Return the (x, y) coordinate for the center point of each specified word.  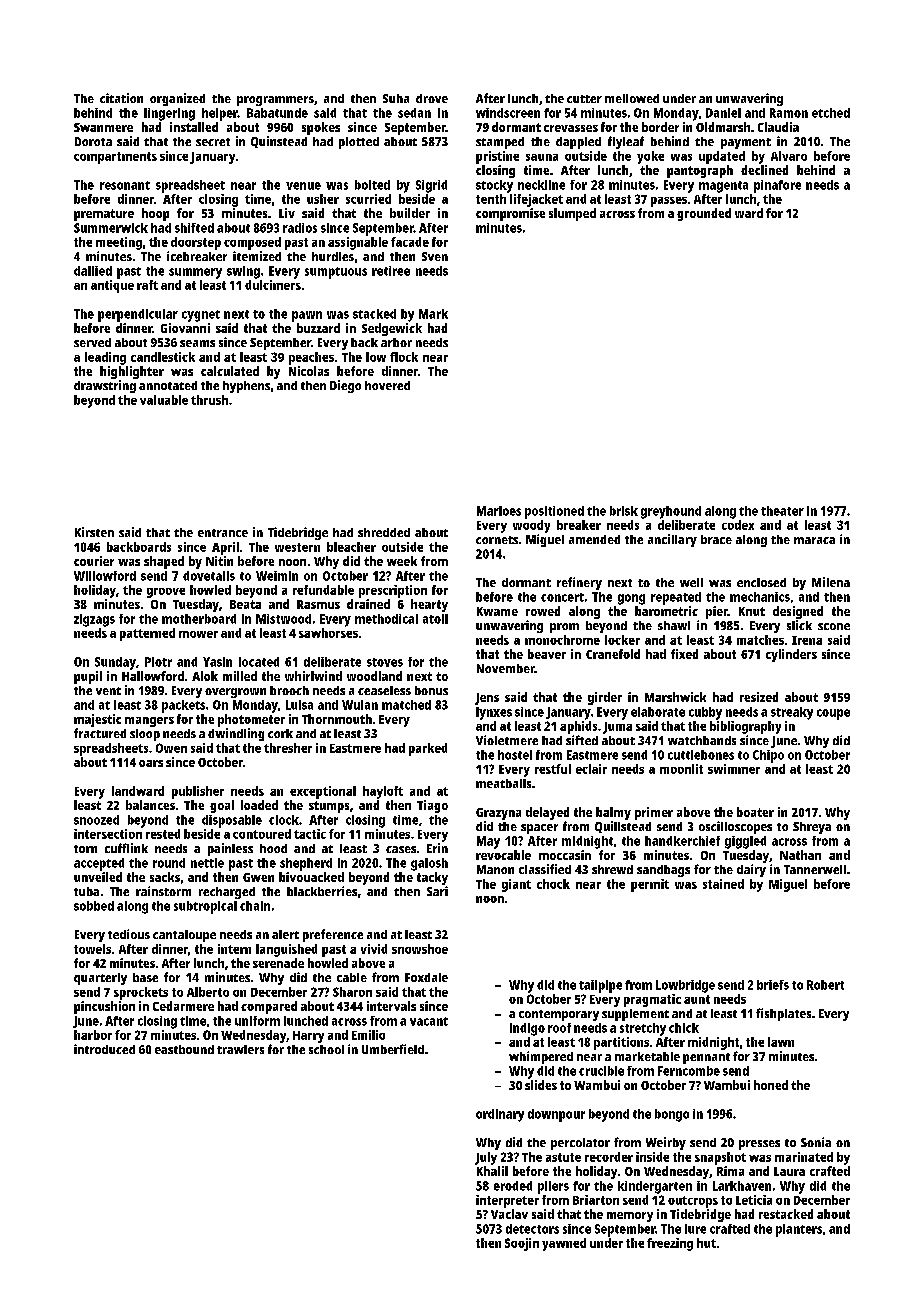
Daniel (723, 113)
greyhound (671, 512)
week (402, 561)
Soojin (522, 1244)
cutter (584, 99)
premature (104, 215)
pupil (88, 677)
